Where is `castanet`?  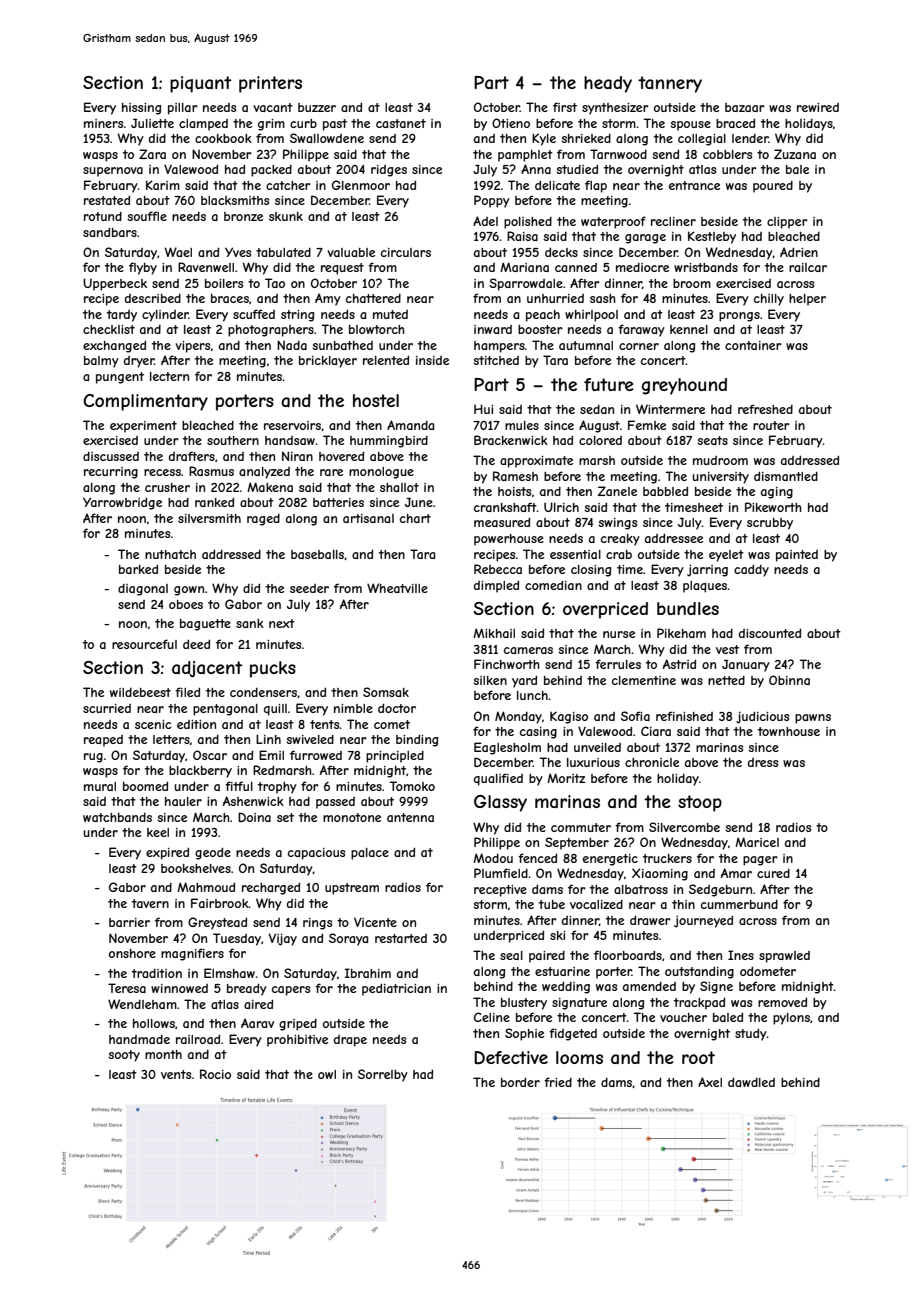 castanet is located at coordinates (401, 123).
